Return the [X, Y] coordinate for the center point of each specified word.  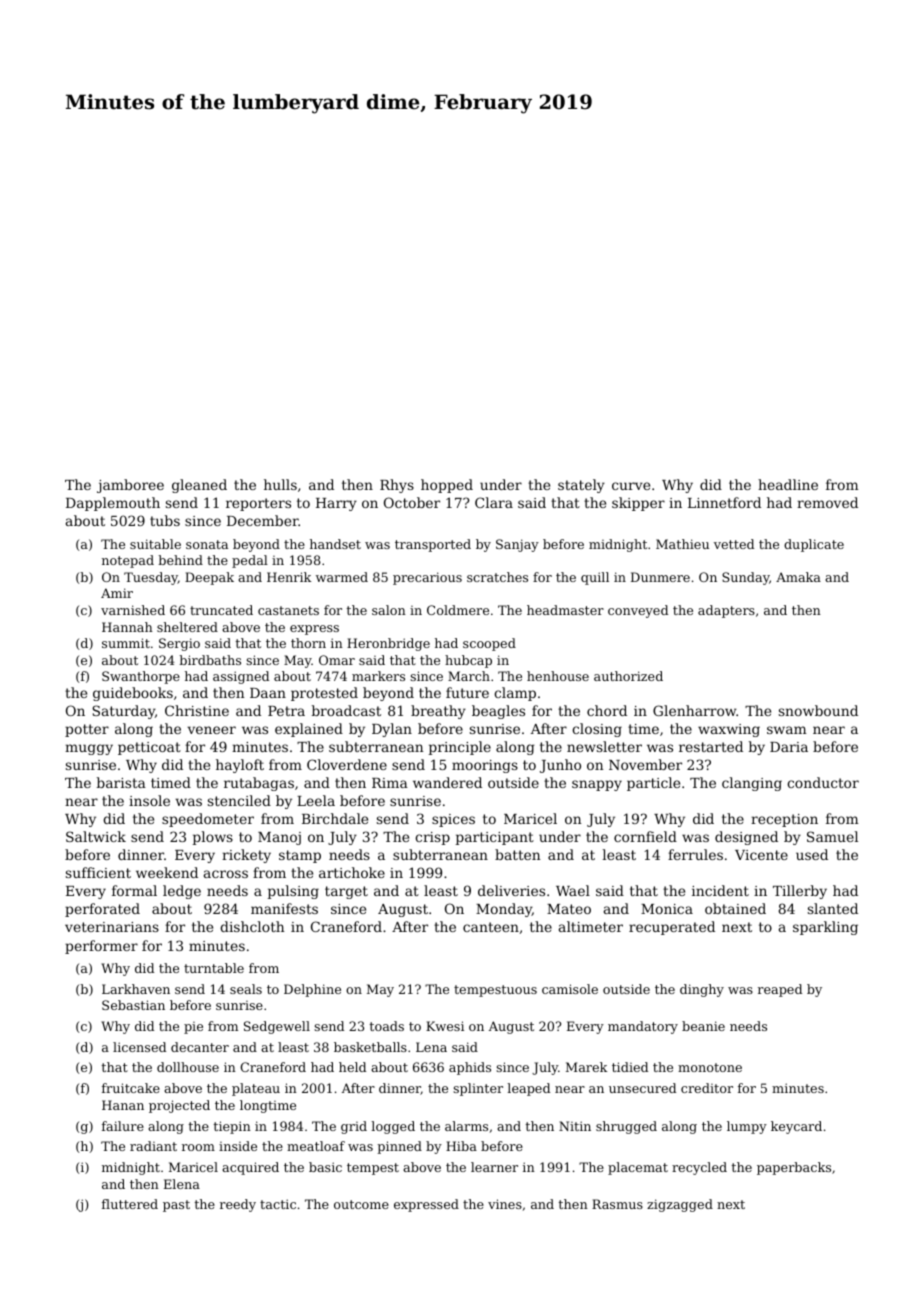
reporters [258, 504]
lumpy [747, 1127]
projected [179, 1106]
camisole [570, 989]
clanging [752, 784]
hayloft [240, 766]
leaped [528, 1089]
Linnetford [724, 502]
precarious [427, 578]
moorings [485, 766]
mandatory [643, 1027]
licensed [139, 1047]
